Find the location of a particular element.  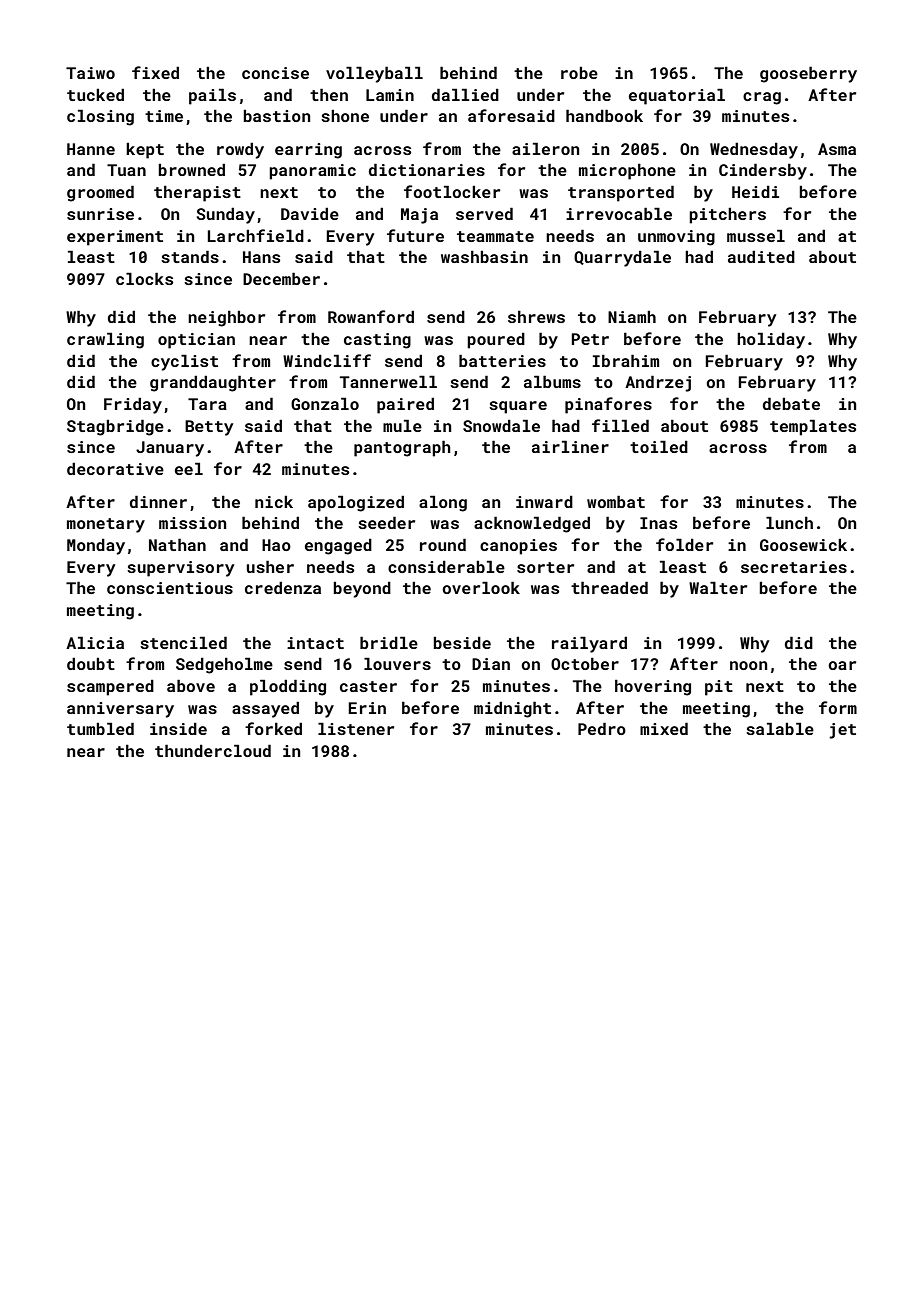

supervisory is located at coordinates (180, 569).
